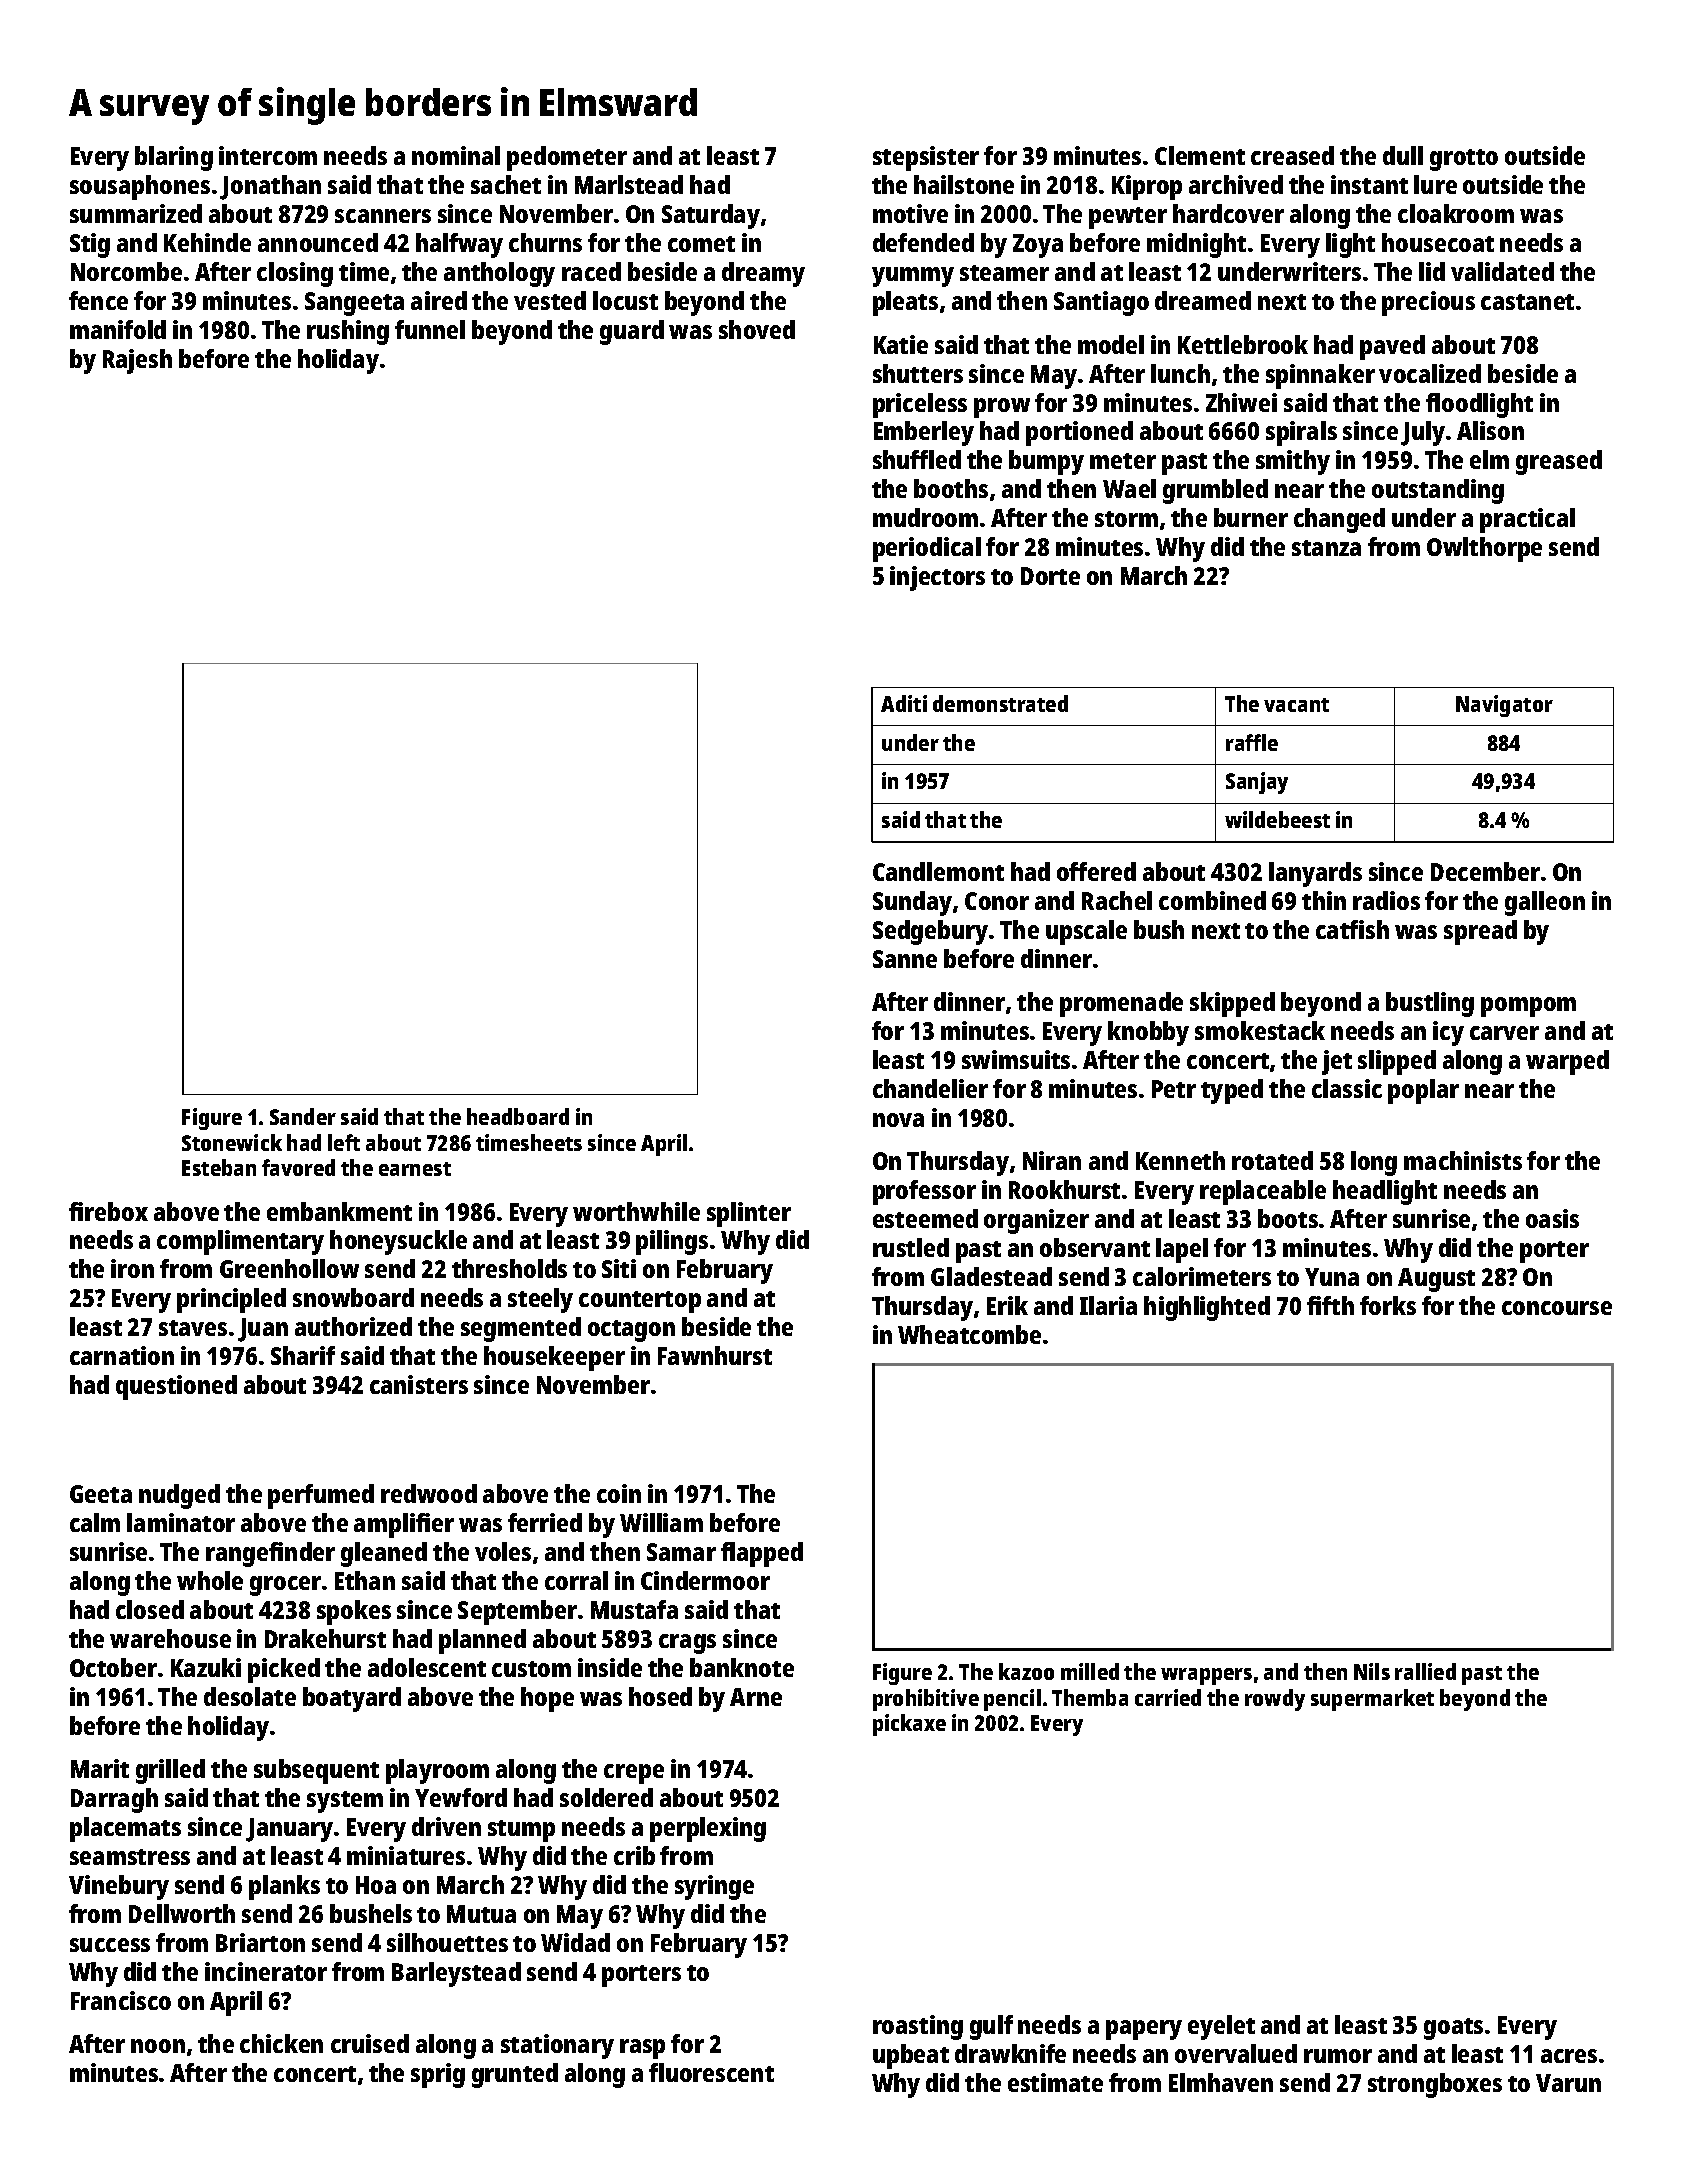 The width and height of the document is (1683, 2178). Describe the element at coordinates (1386, 900) in the document. I see `radios` at that location.
